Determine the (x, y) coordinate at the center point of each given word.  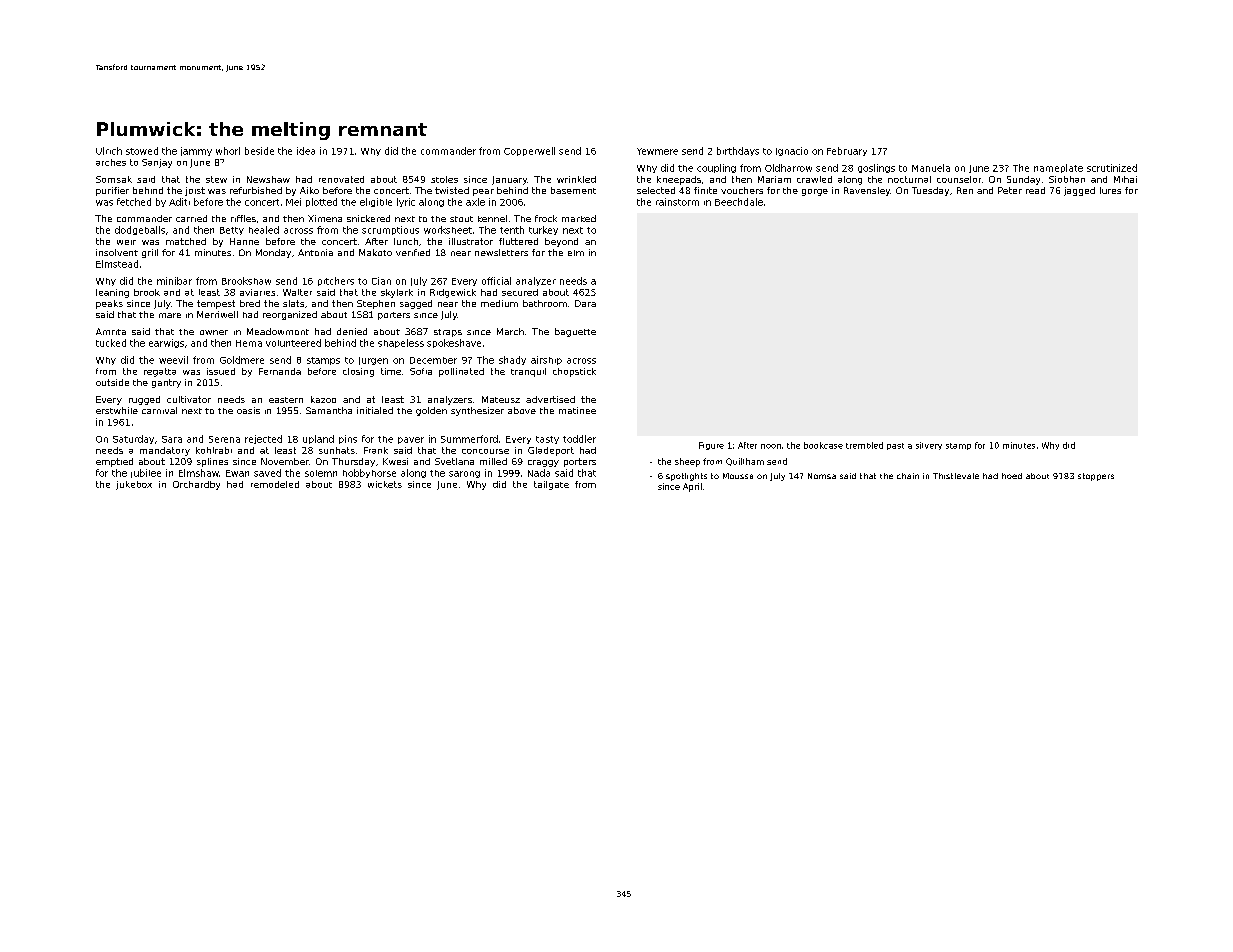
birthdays (738, 151)
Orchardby (196, 485)
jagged (1079, 191)
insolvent (117, 252)
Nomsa (822, 476)
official (496, 281)
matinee (577, 410)
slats (293, 303)
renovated (341, 179)
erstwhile (117, 410)
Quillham (745, 462)
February (847, 151)
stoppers (1096, 477)
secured (520, 292)
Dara (585, 303)
